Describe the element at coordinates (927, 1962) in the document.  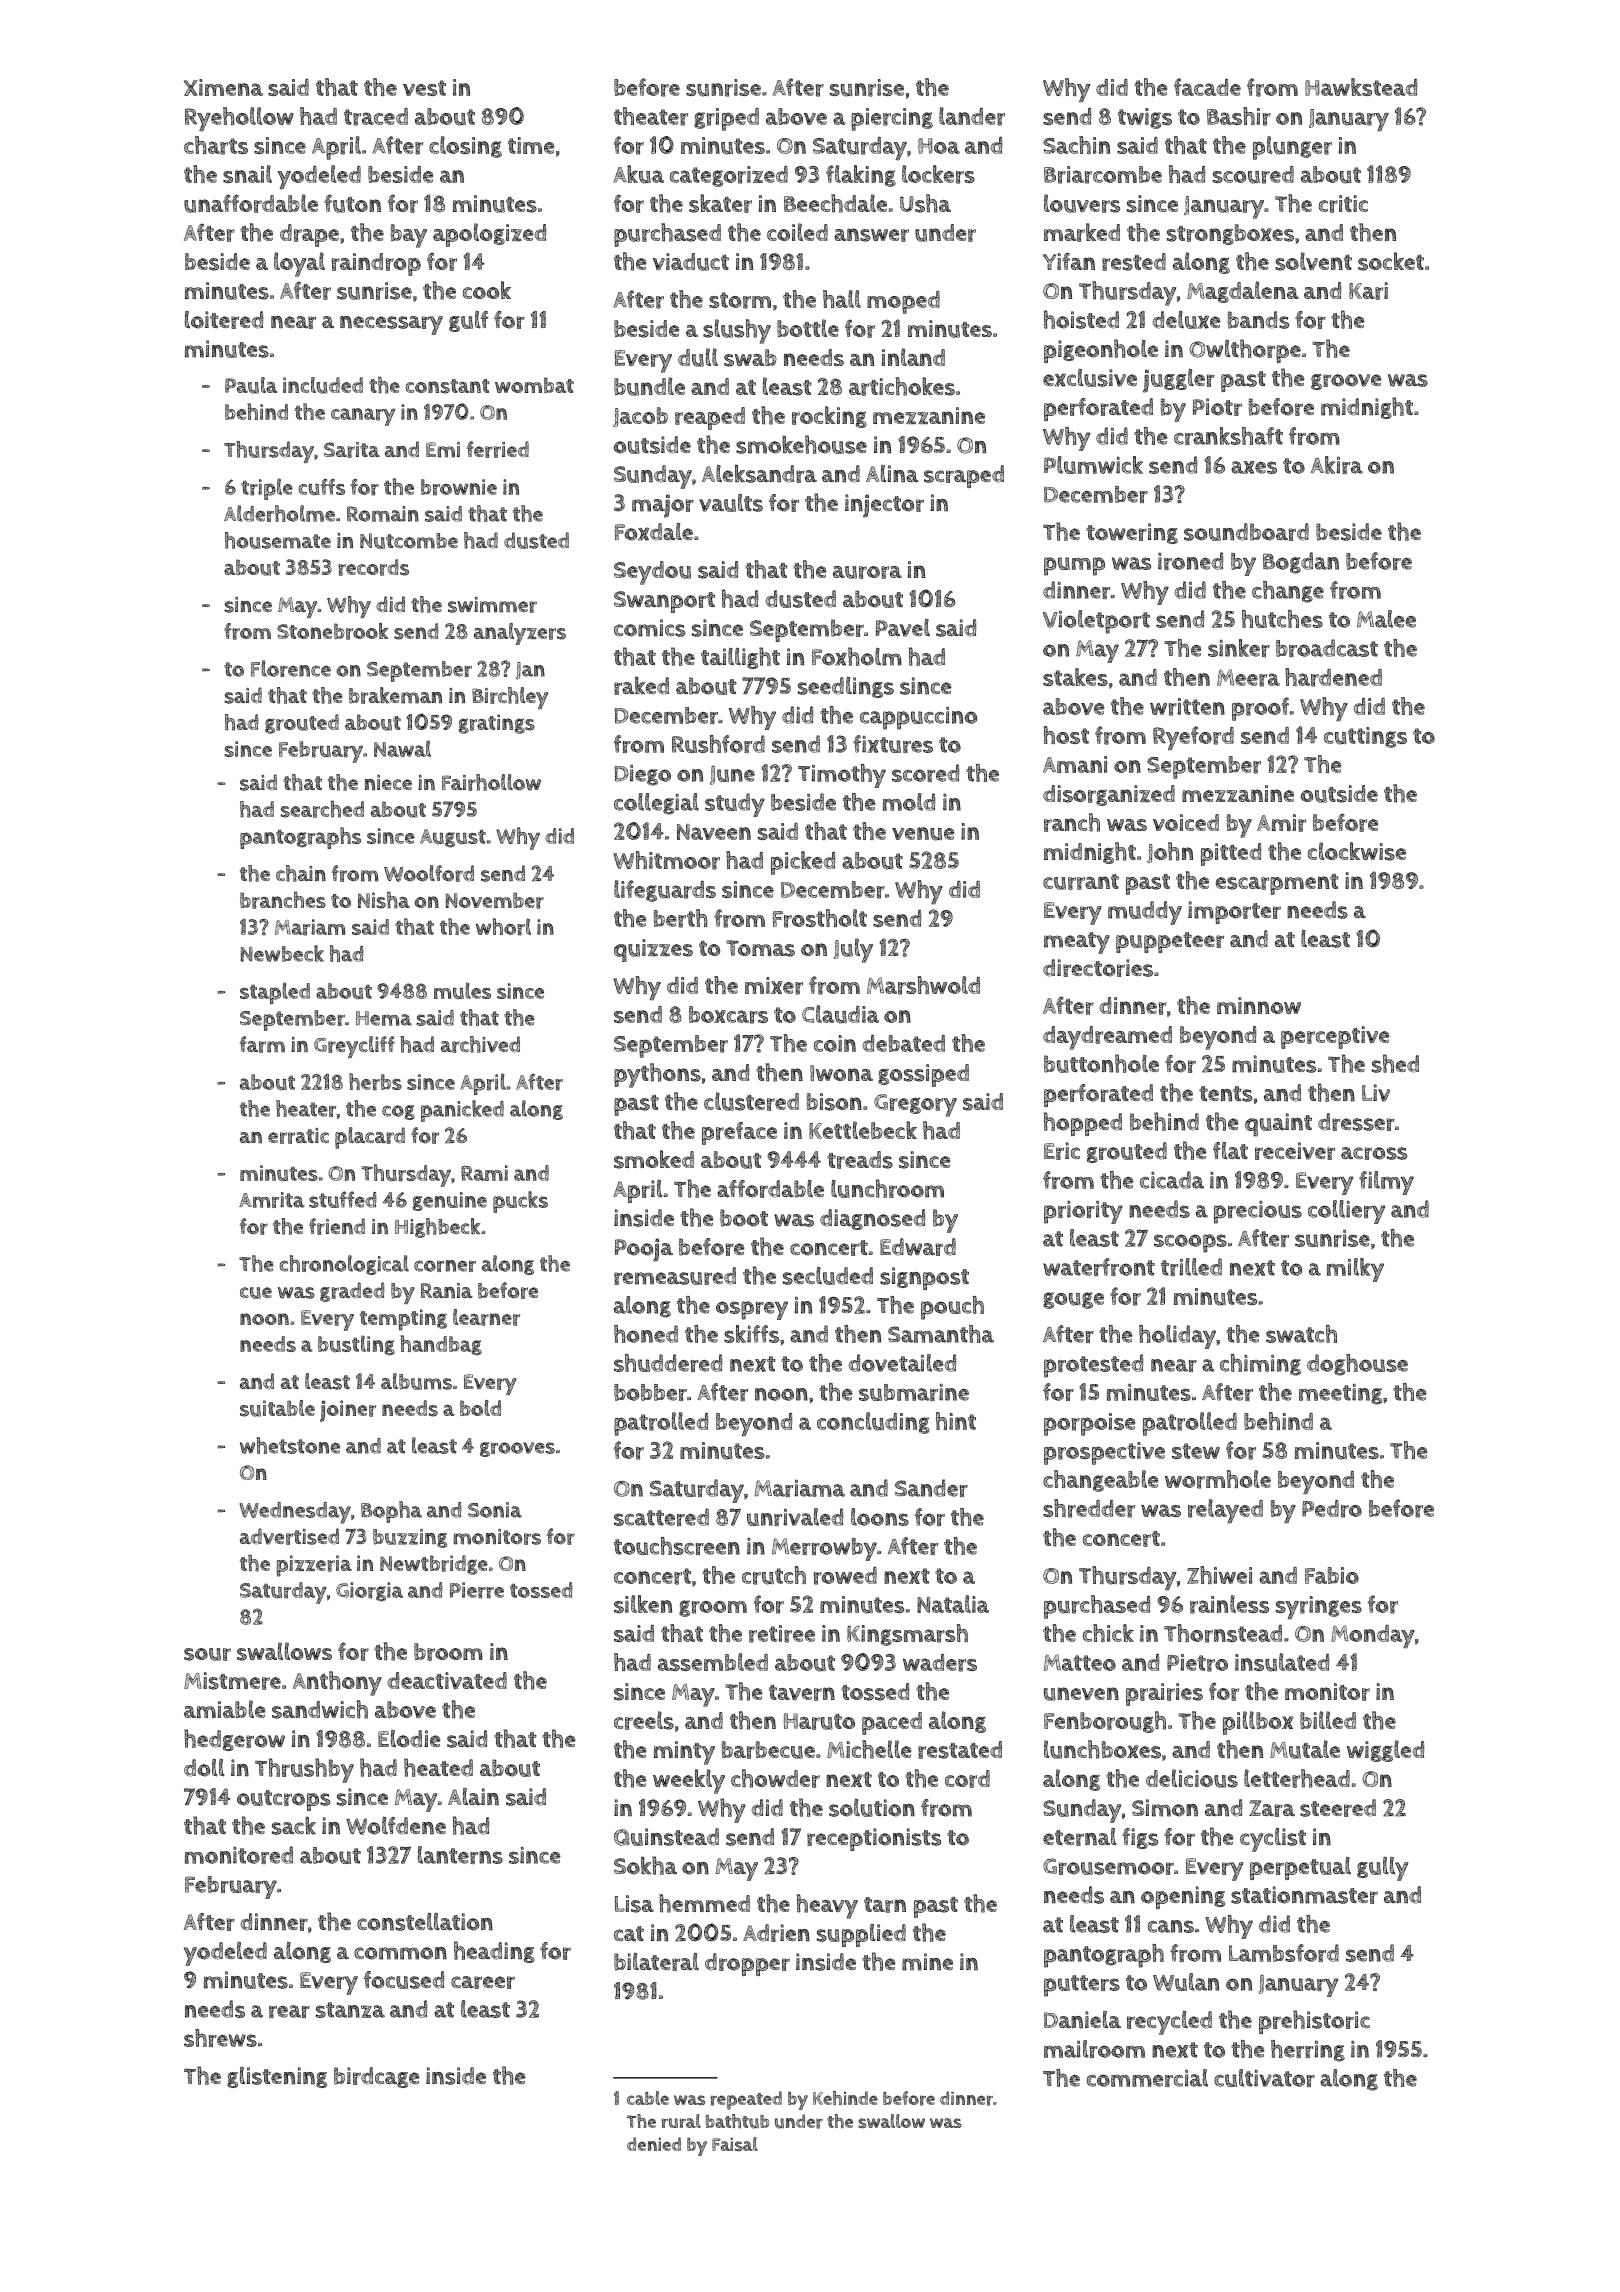
I see `mine` at that location.
